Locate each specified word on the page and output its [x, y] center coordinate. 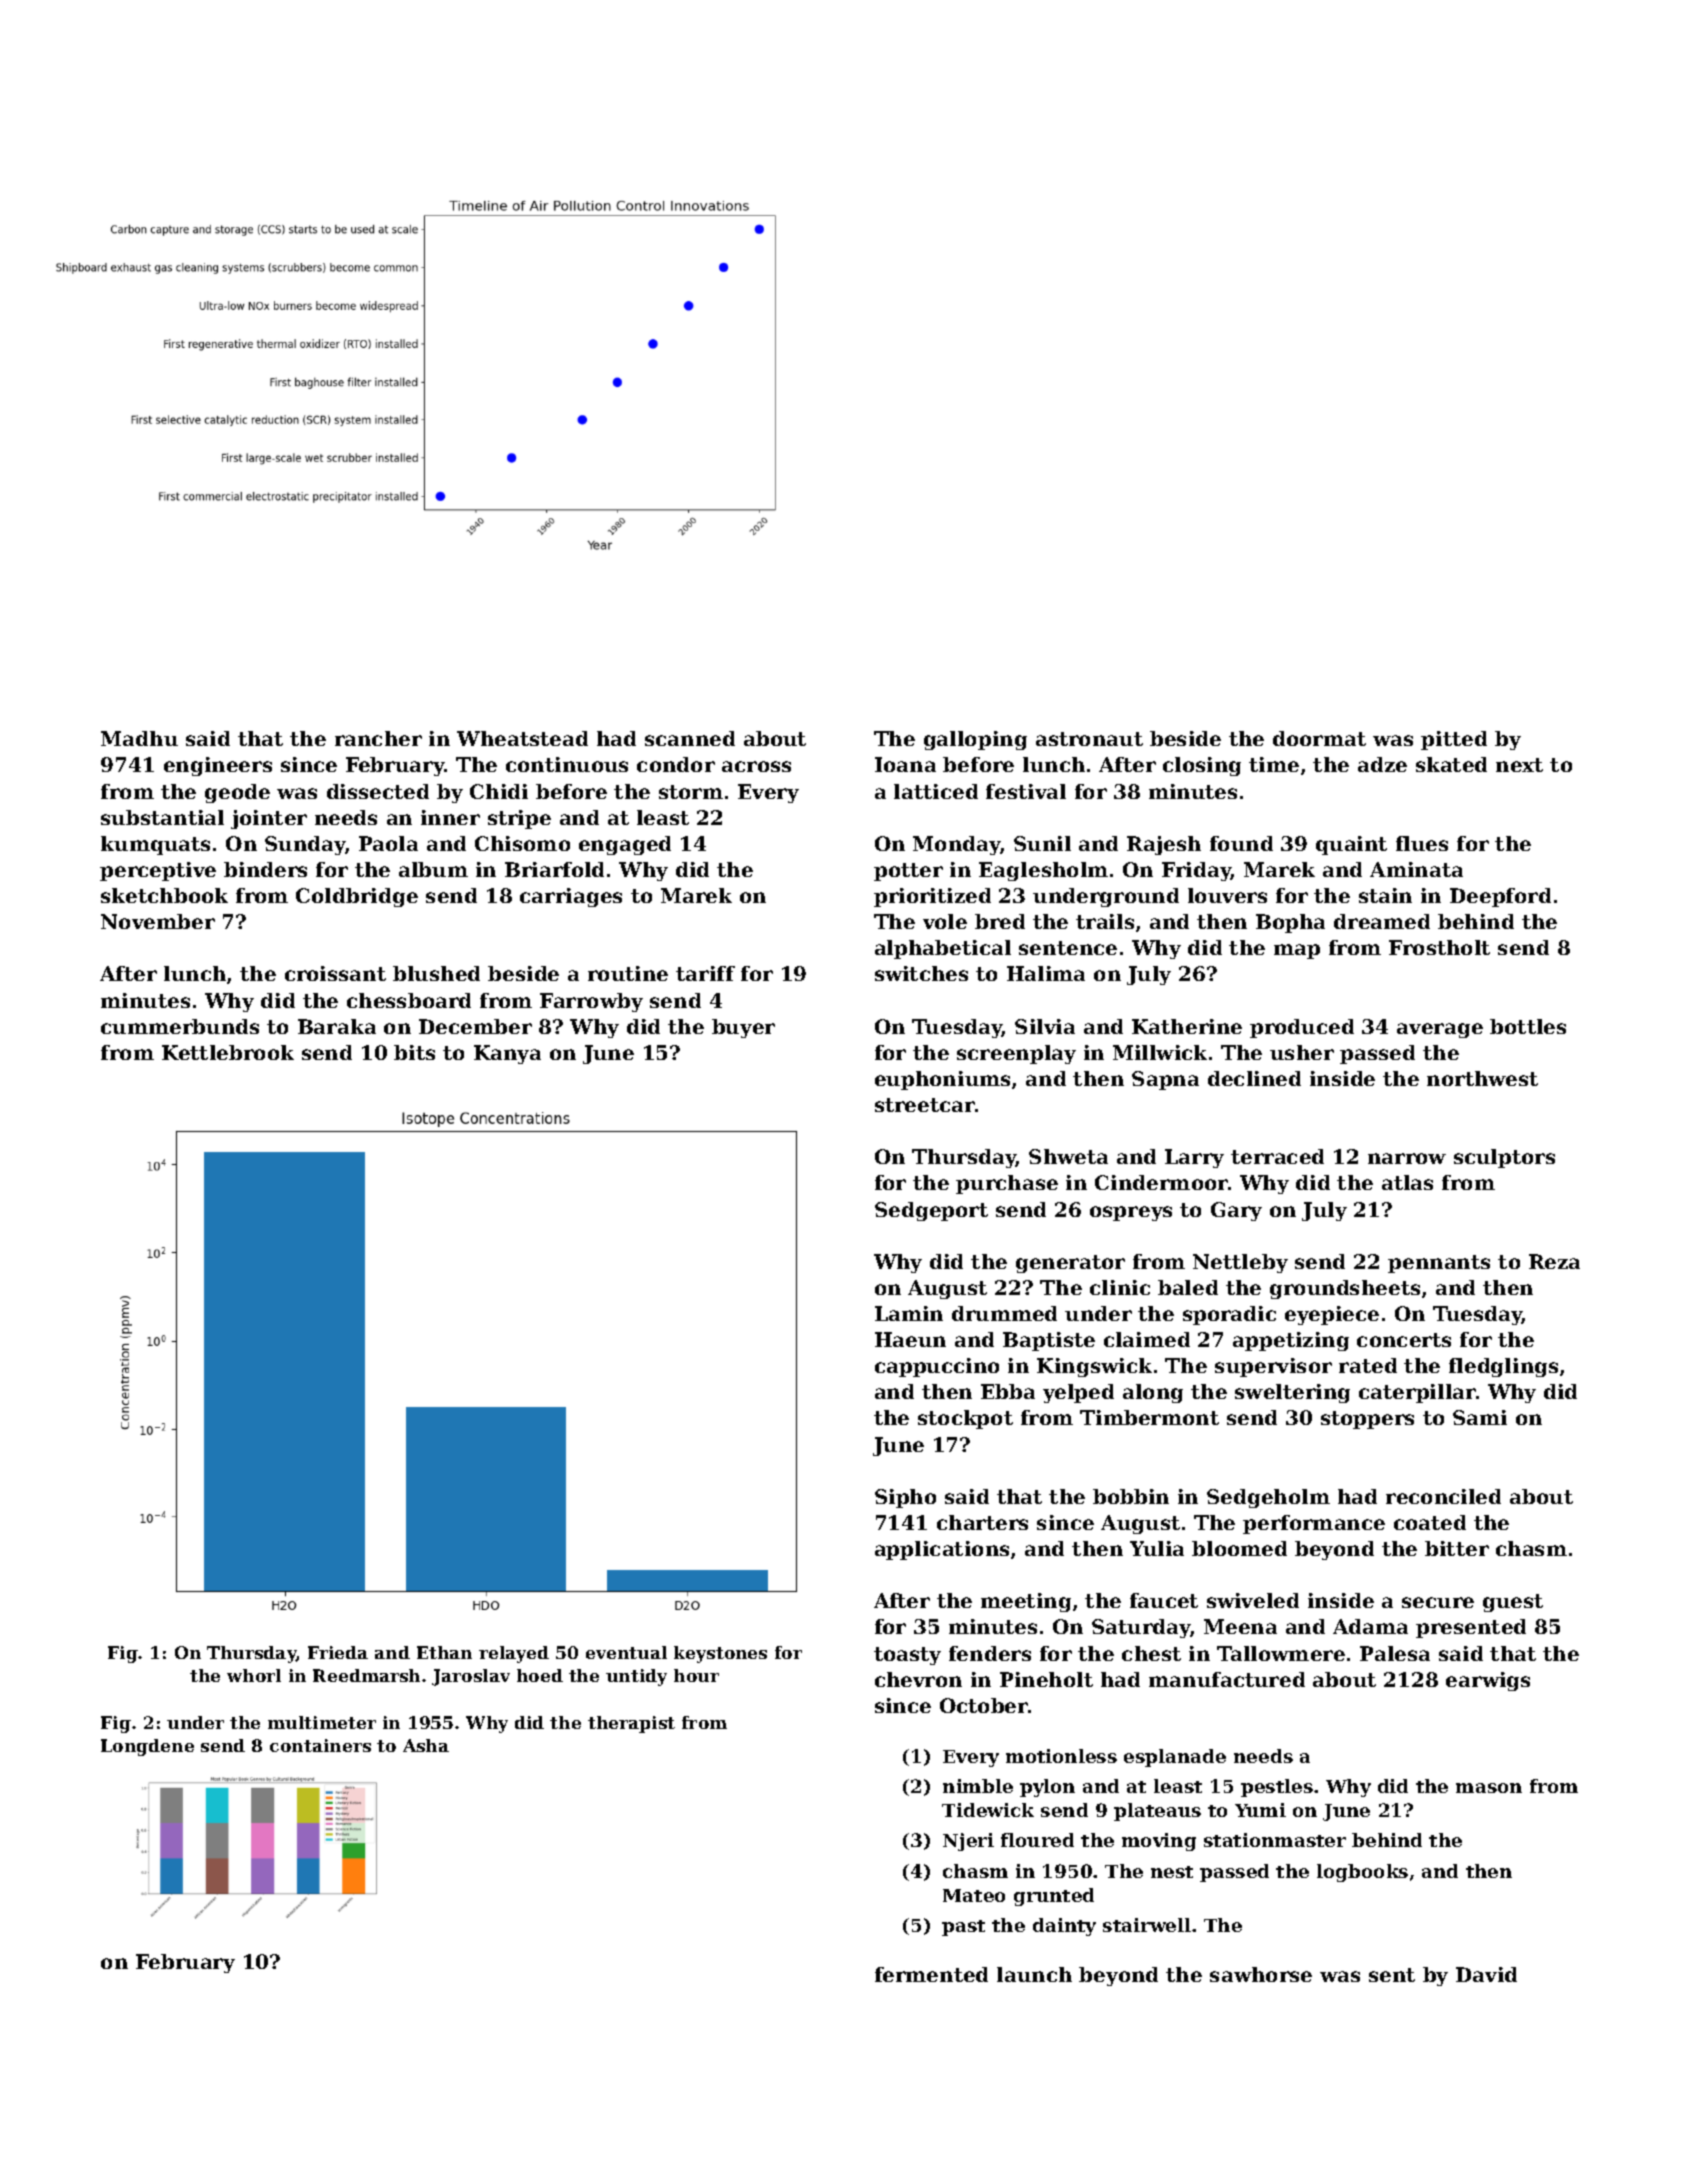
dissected [378, 791]
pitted [1454, 740]
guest [1513, 1603]
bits [414, 1052]
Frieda [338, 1652]
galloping [975, 740]
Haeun [910, 1339]
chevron [918, 1679]
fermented [931, 1974]
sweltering [1292, 1393]
